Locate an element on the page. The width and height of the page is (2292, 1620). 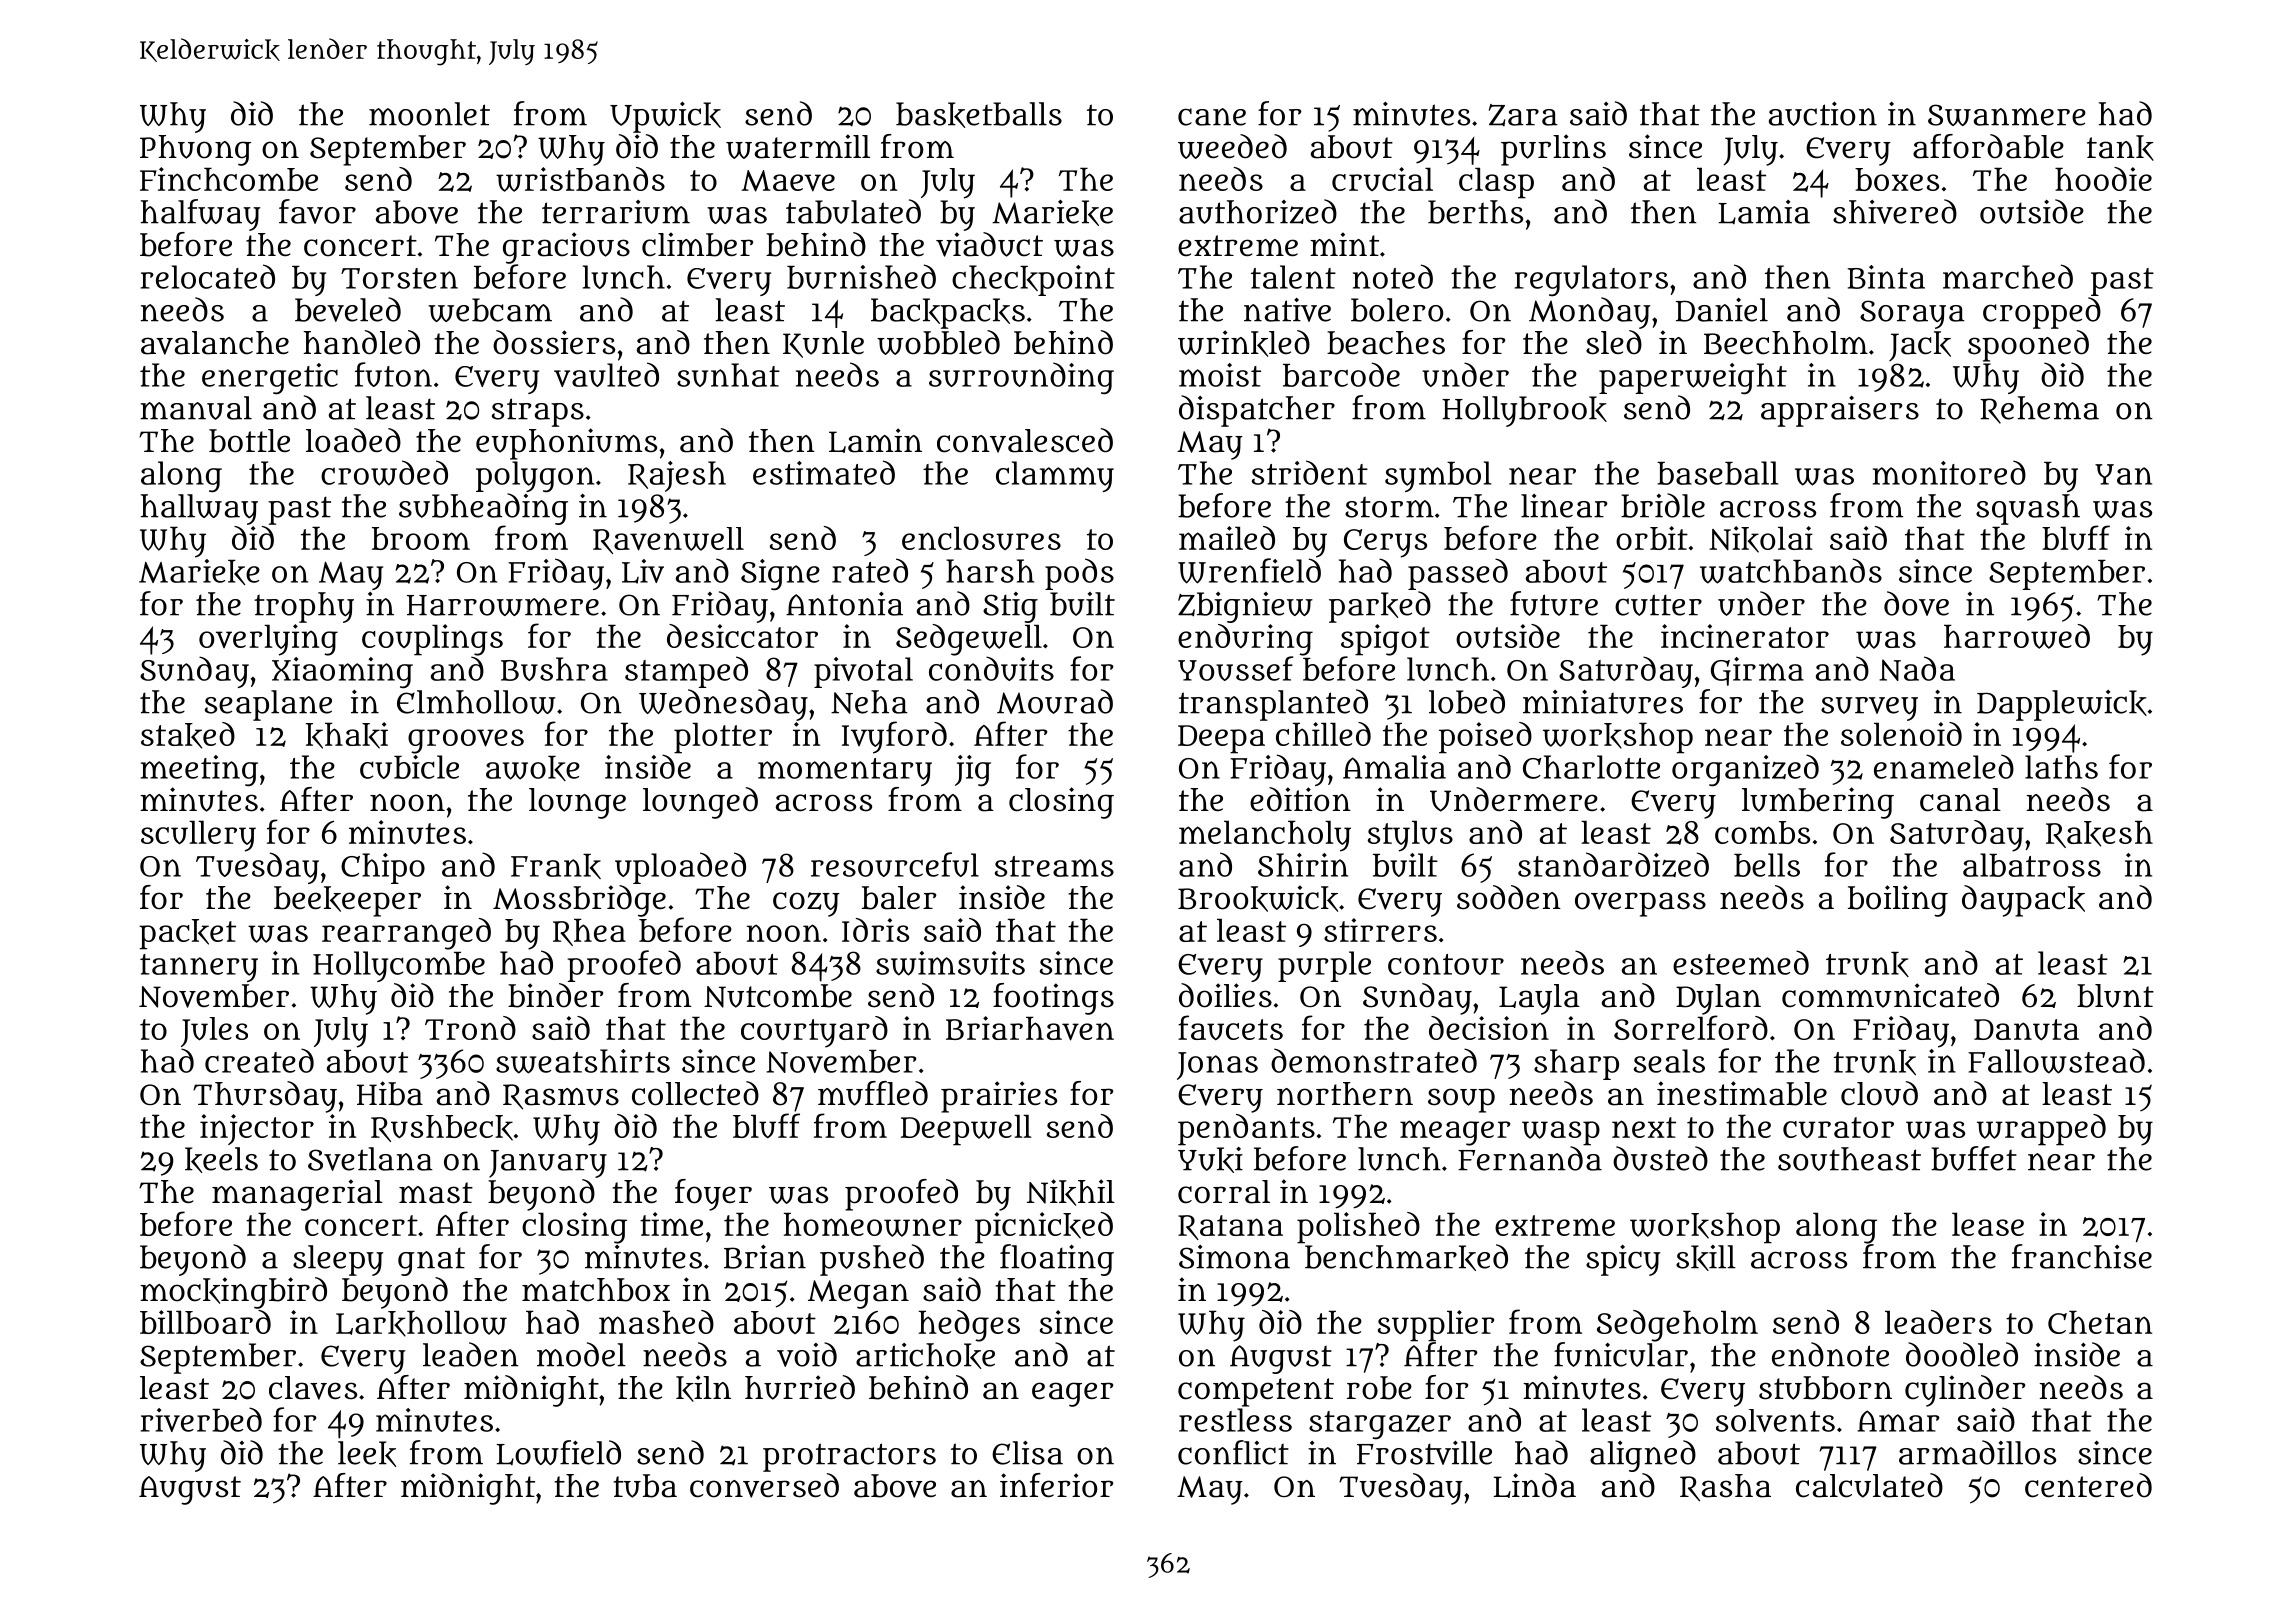
plotter is located at coordinates (723, 738).
